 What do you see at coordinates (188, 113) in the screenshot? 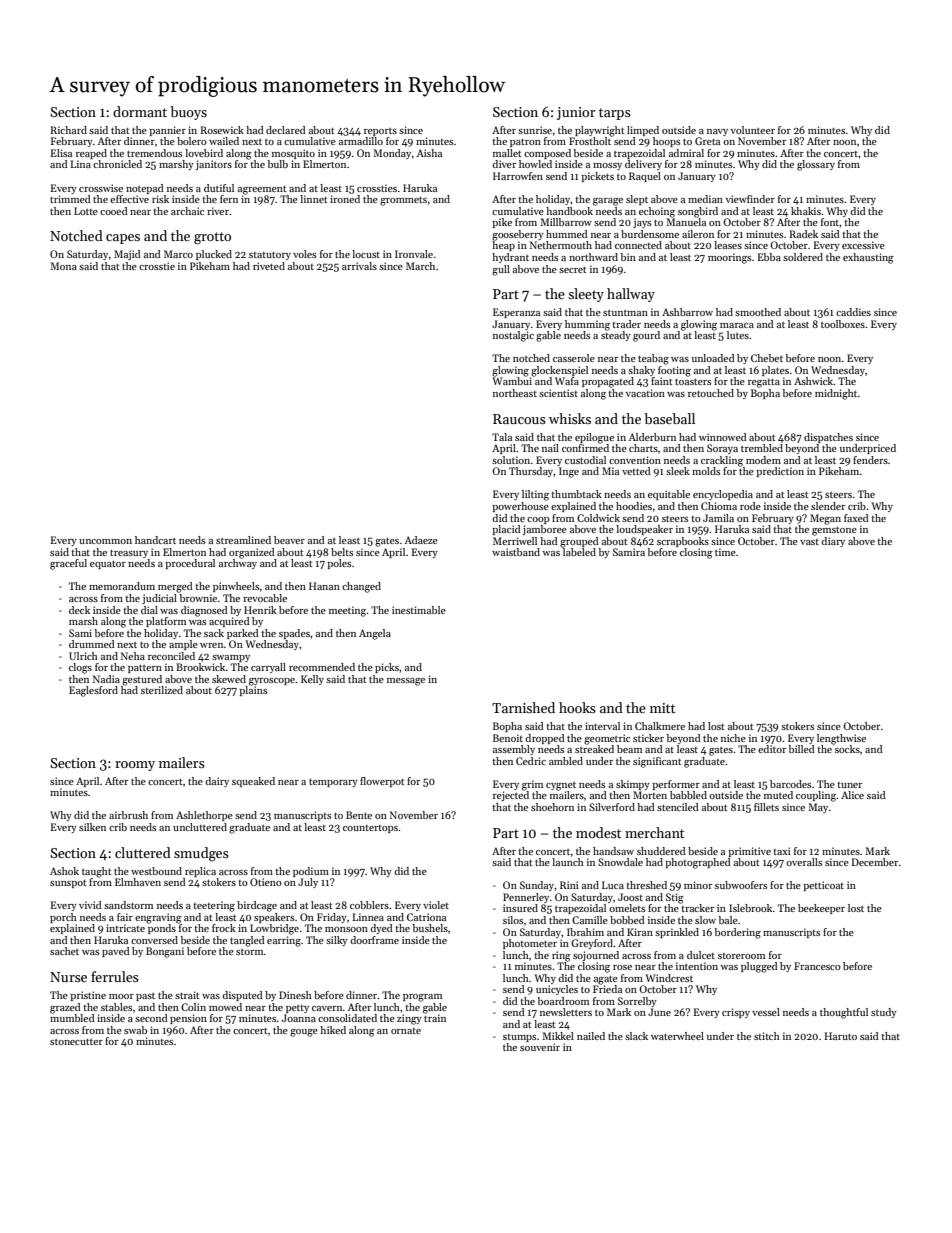
I see `buoys` at bounding box center [188, 113].
